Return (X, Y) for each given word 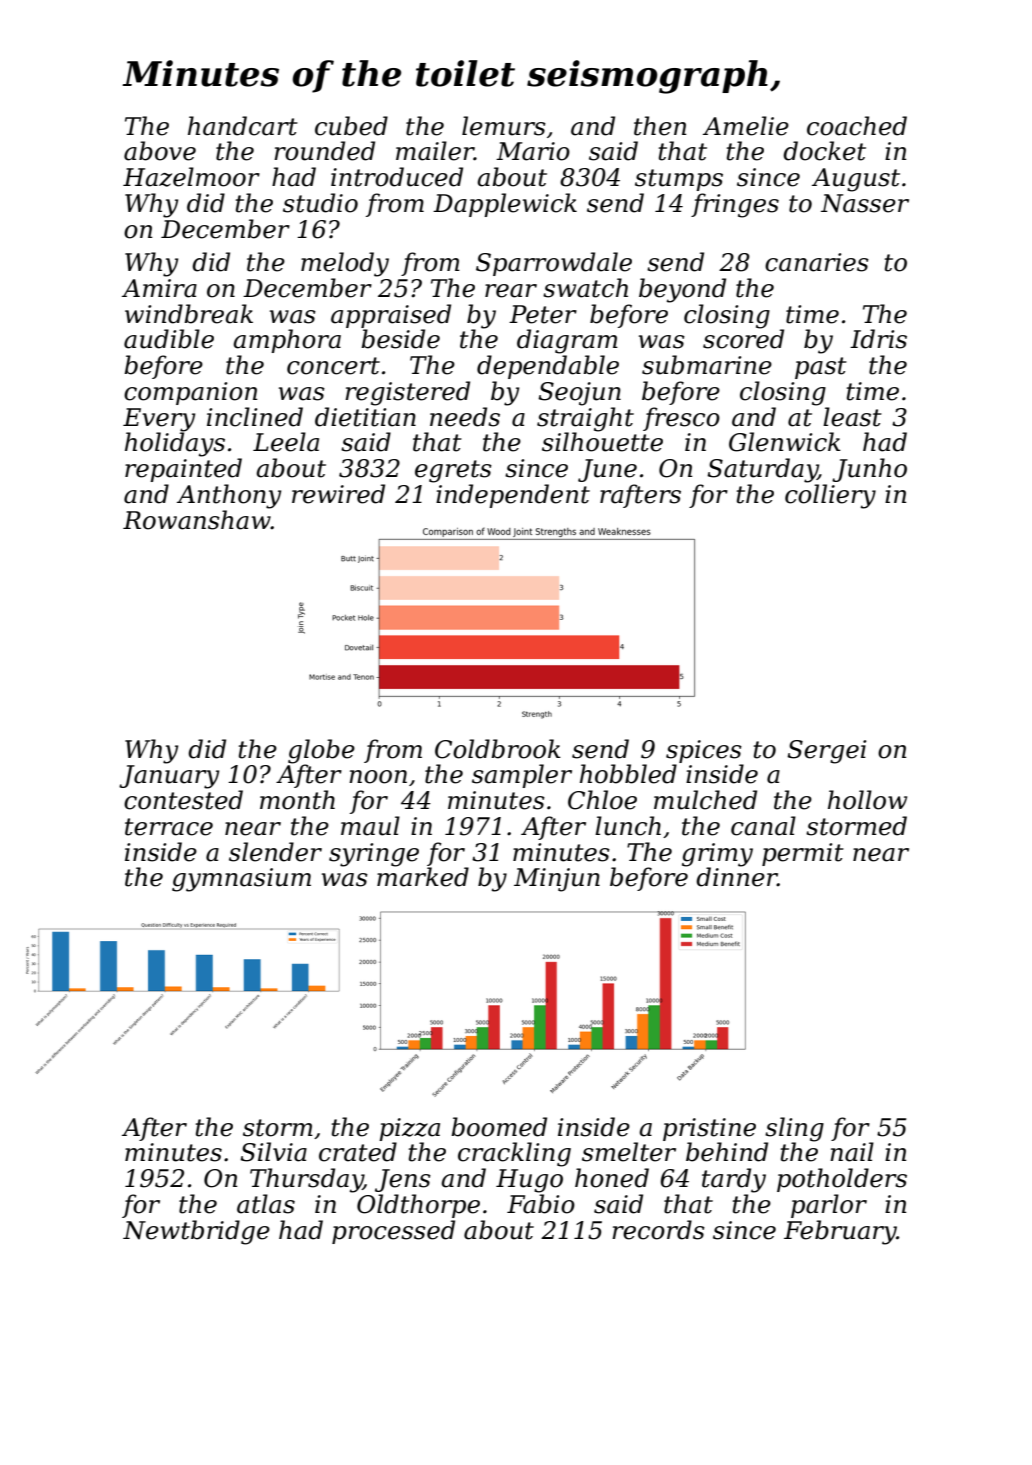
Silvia (273, 1152)
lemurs (504, 126)
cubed (351, 126)
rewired (338, 494)
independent (513, 496)
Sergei (827, 752)
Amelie (746, 126)
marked (423, 877)
